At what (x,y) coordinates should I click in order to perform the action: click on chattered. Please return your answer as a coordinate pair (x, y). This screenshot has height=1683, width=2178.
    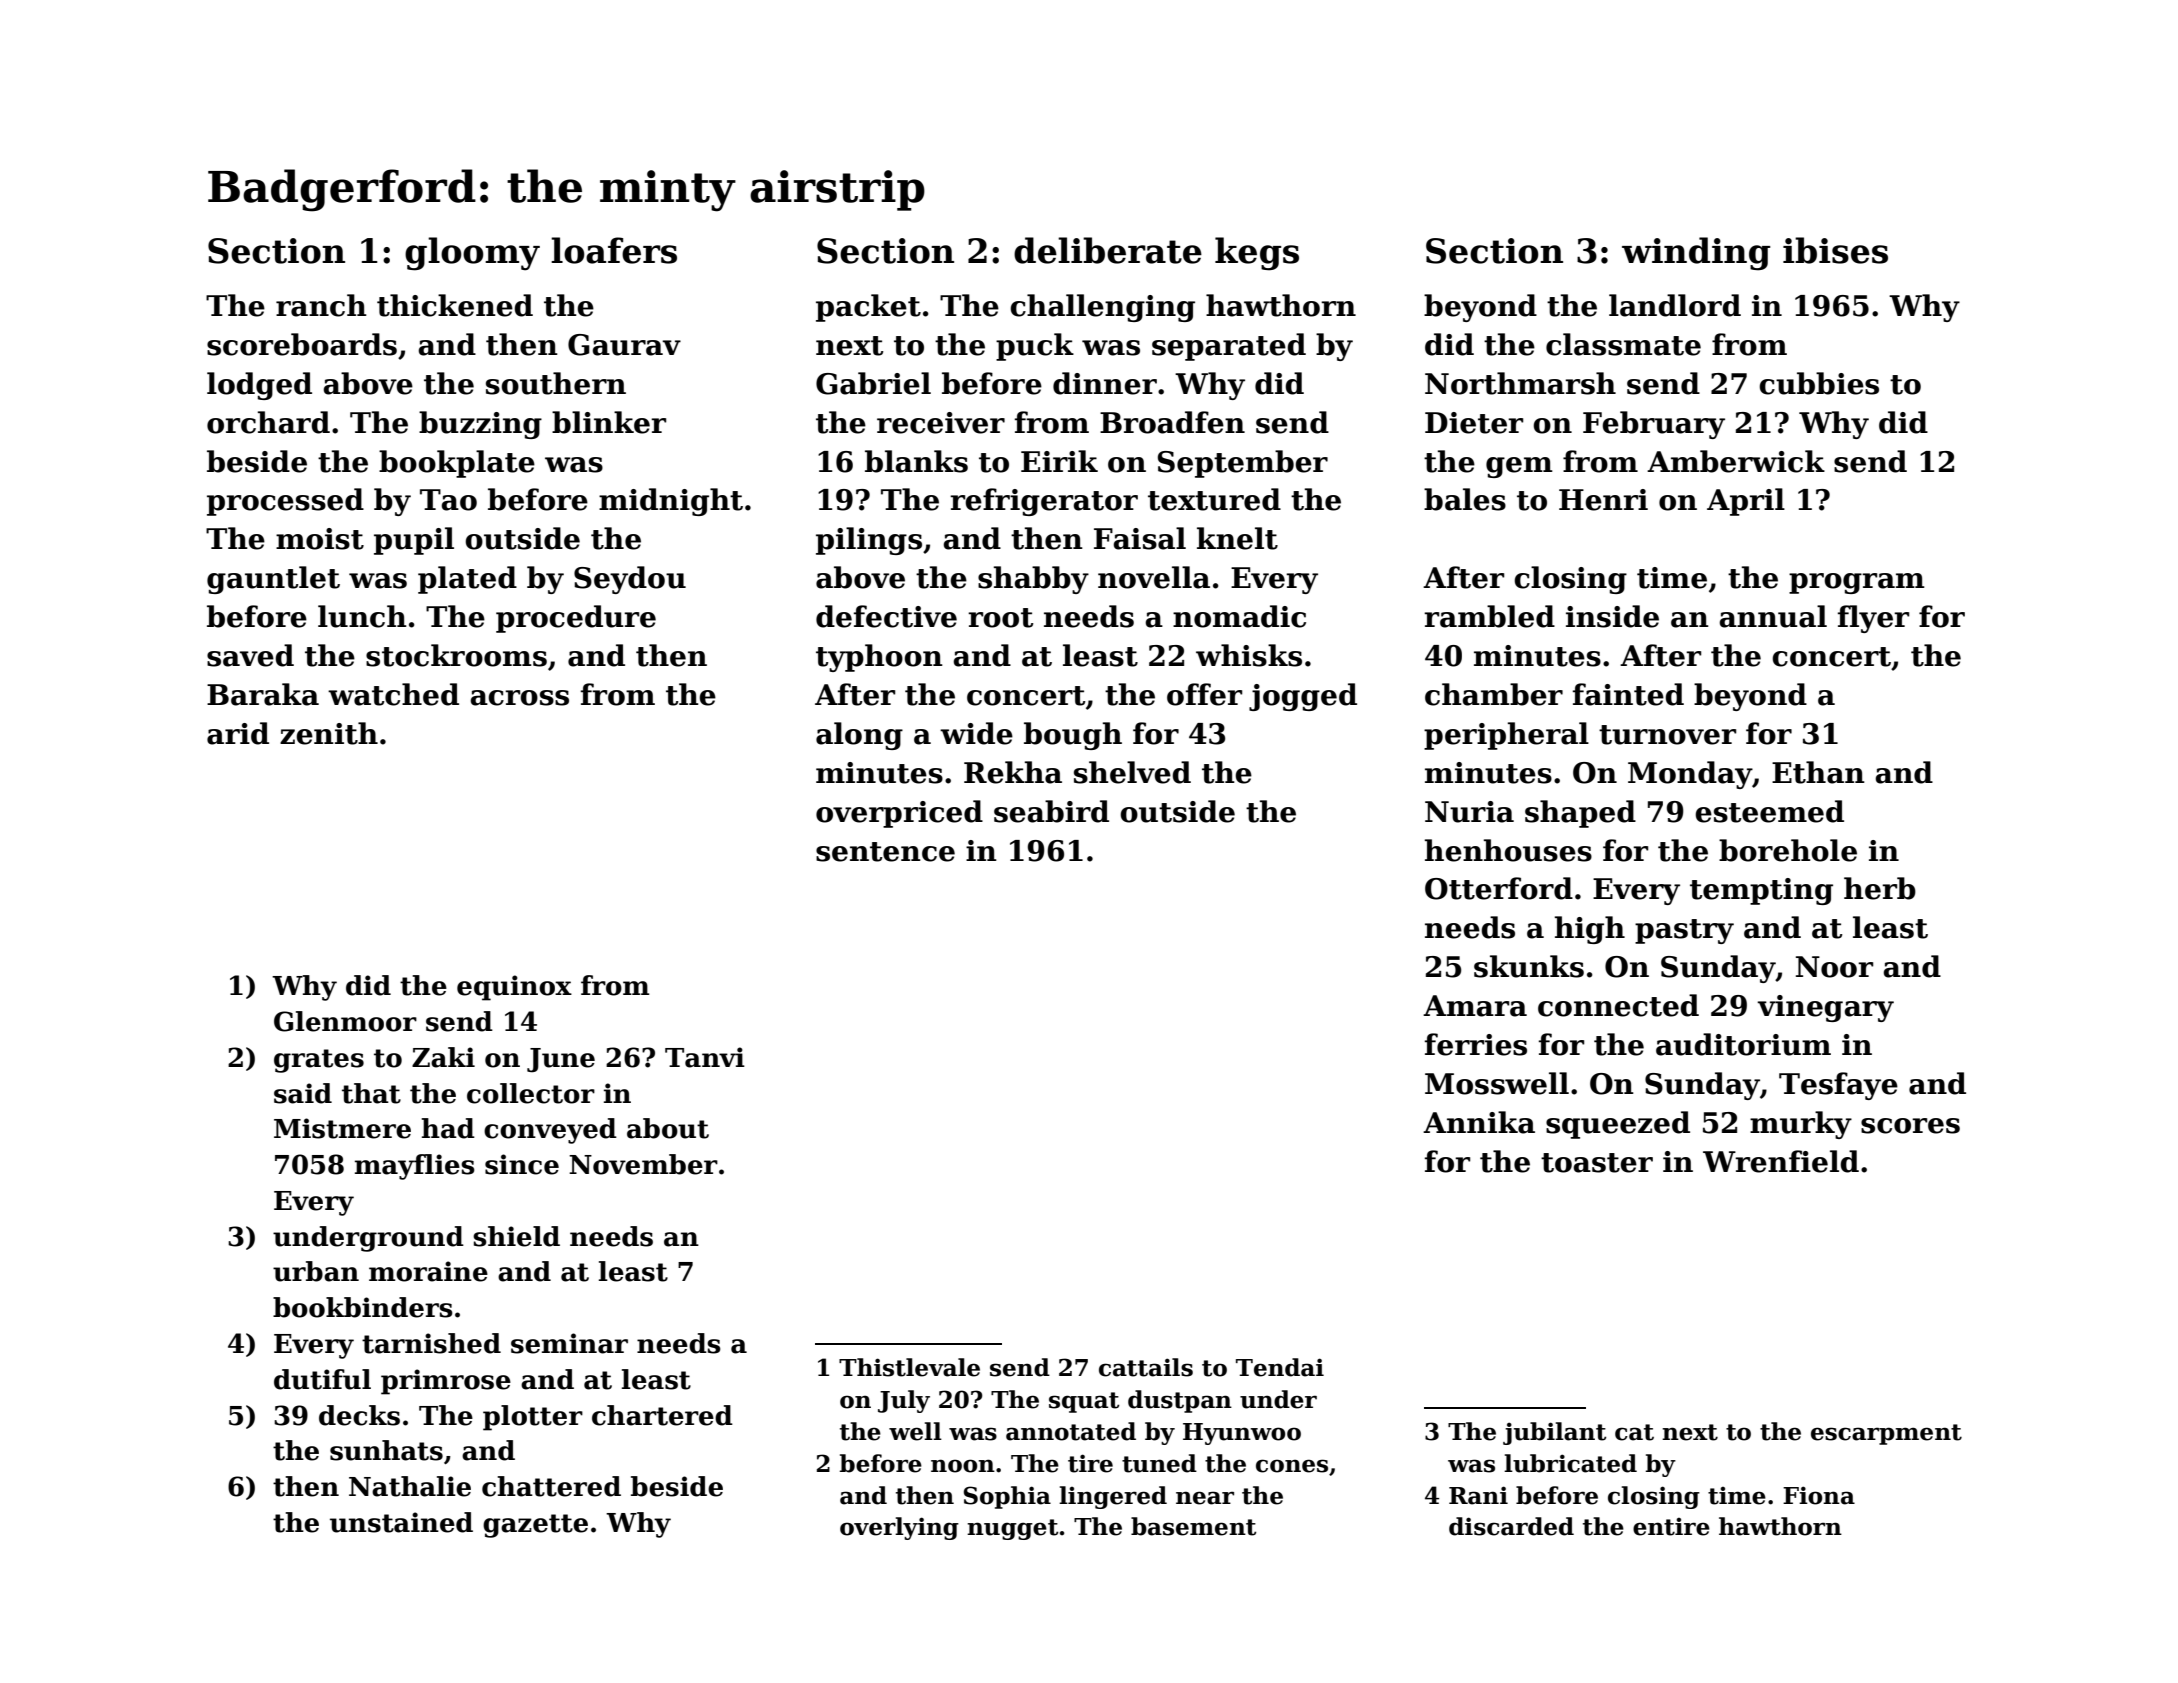
    Looking at the image, I should click on (551, 1486).
